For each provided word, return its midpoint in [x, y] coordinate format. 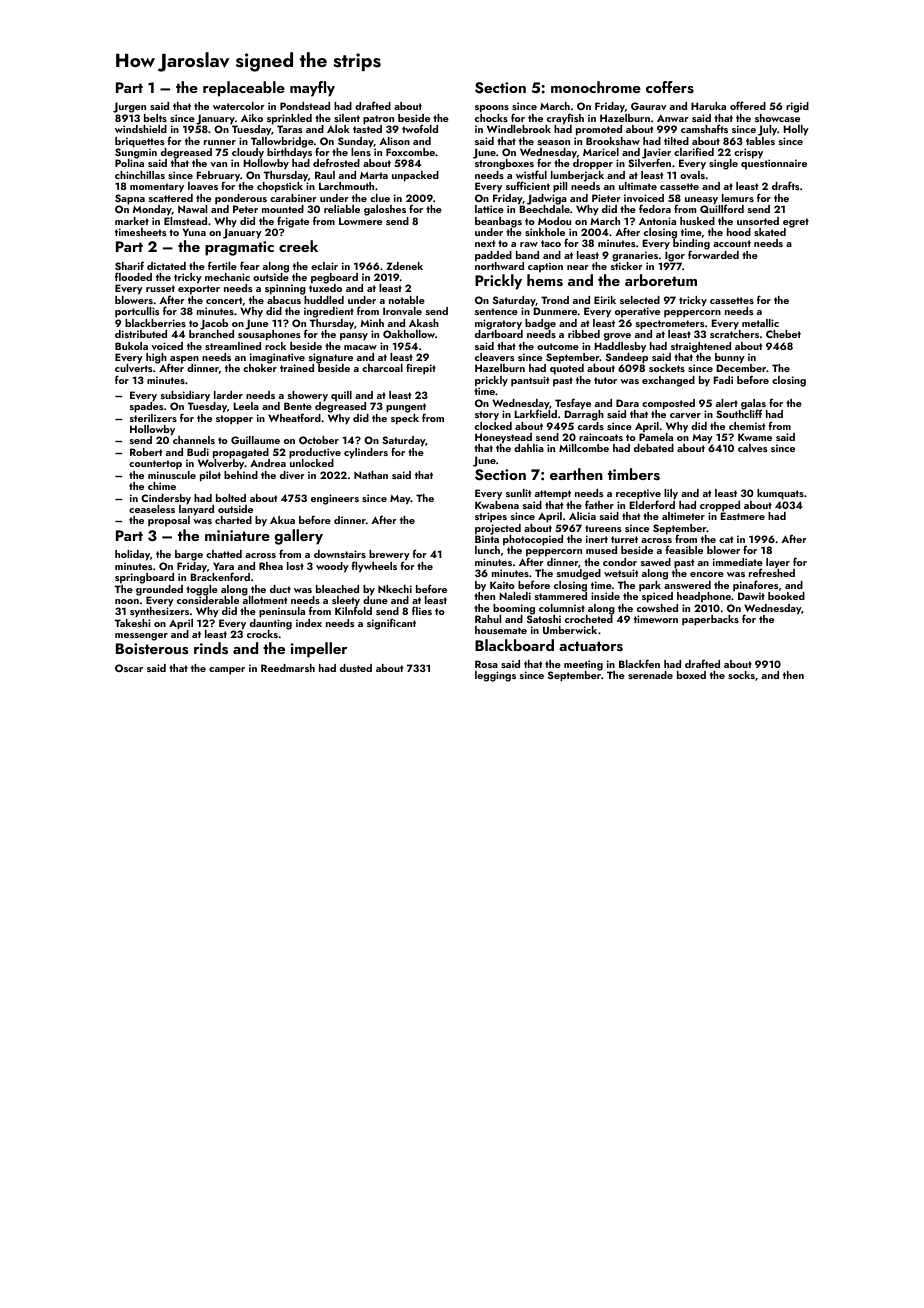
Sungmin [136, 153]
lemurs [738, 198]
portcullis [137, 312]
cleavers [494, 357]
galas [753, 404]
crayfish [565, 119]
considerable [208, 600]
